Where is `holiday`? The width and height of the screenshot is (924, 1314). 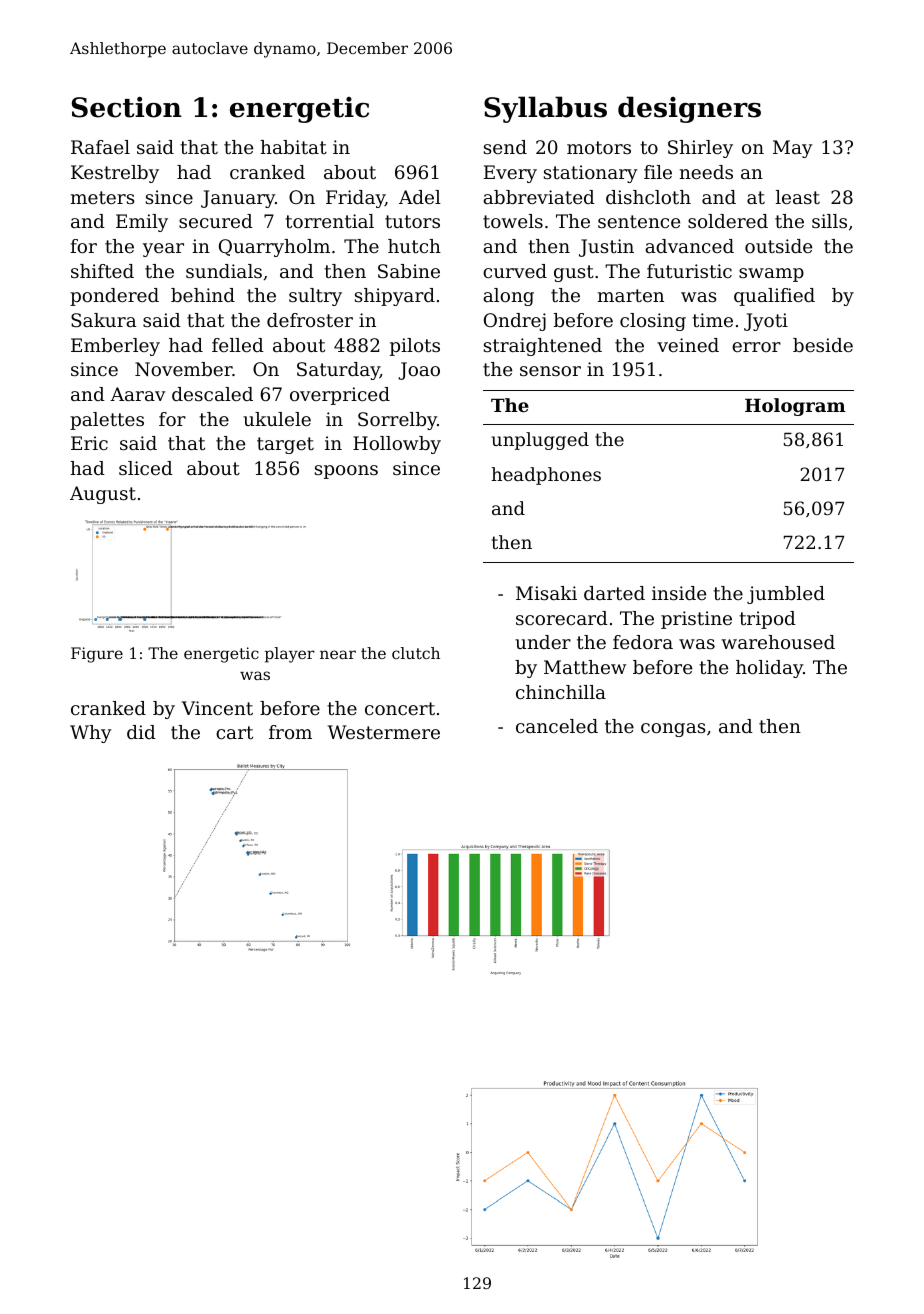 holiday is located at coordinates (769, 669).
